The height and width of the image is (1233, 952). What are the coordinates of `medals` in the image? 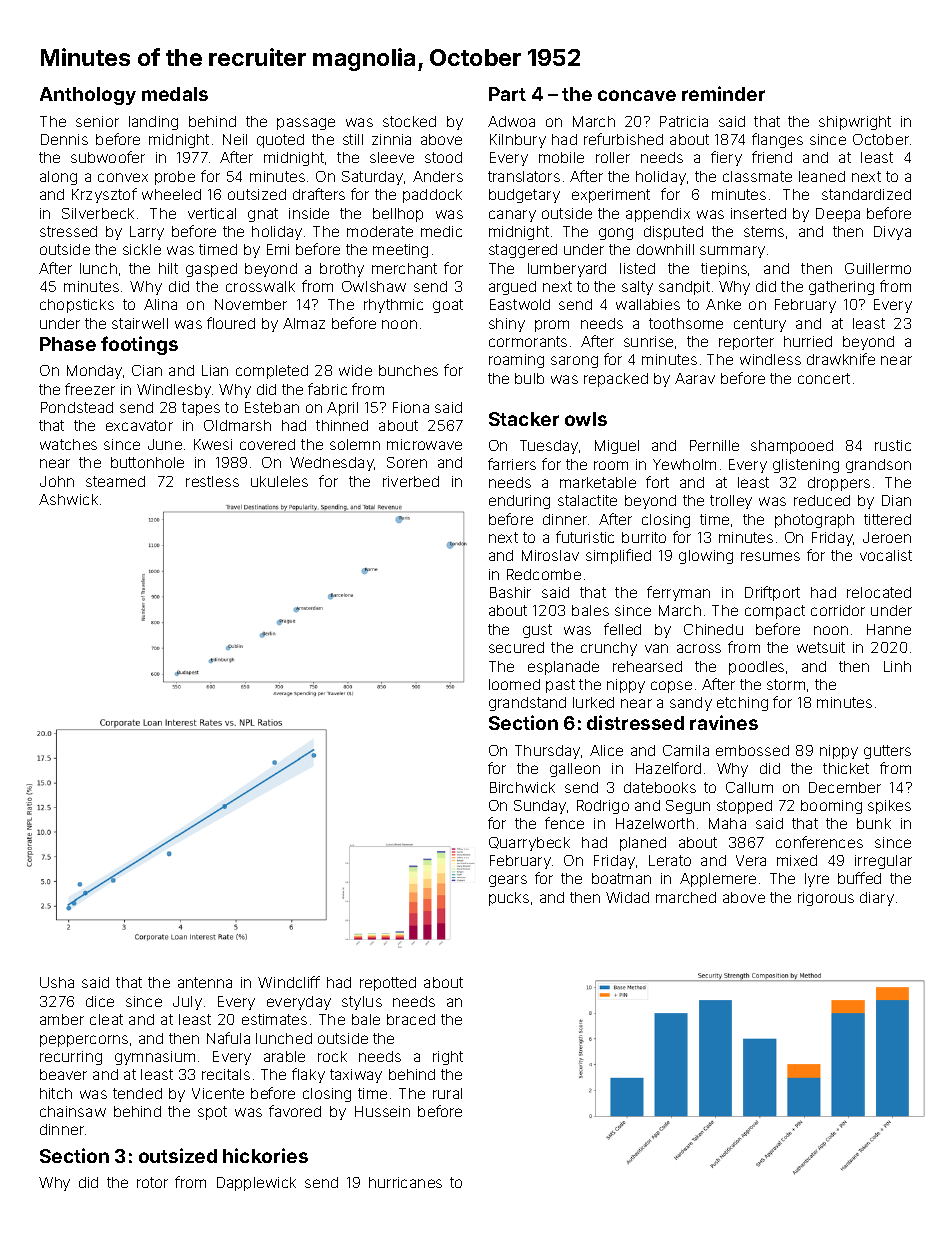 It's located at (175, 94).
